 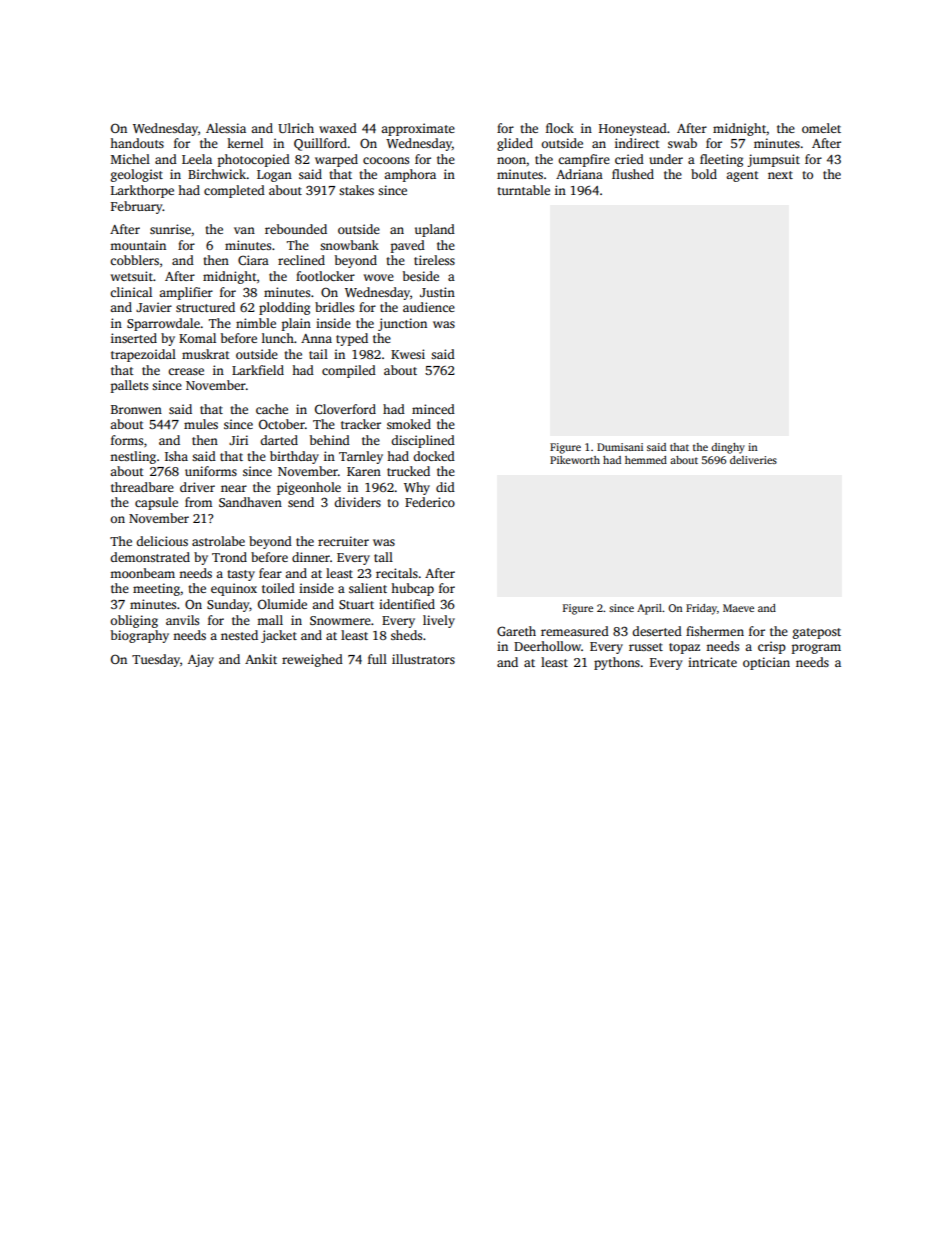 I want to click on approximate, so click(x=418, y=129).
